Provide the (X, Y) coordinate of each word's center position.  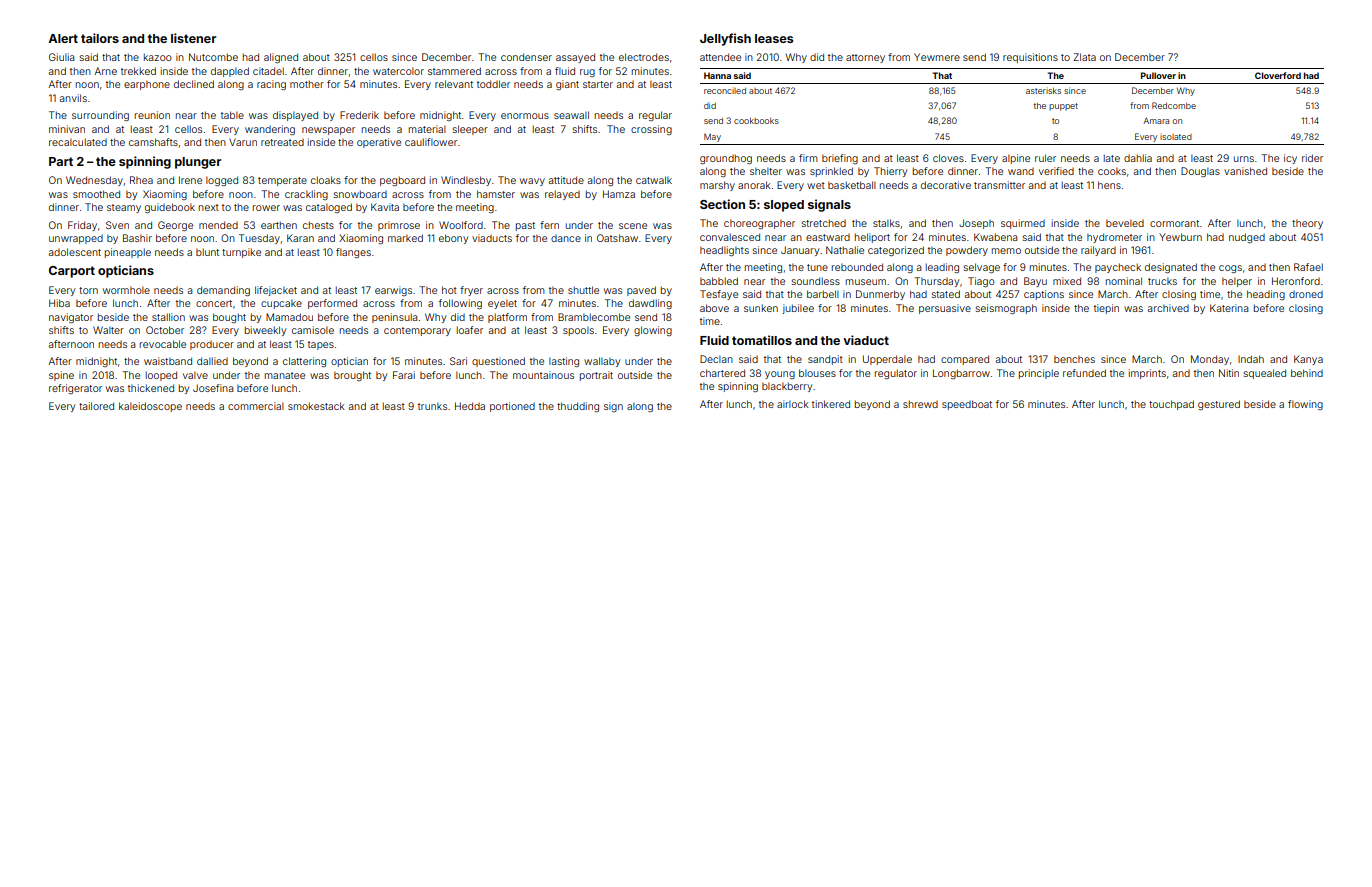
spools (578, 331)
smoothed (96, 194)
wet (816, 185)
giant (567, 85)
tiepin (1106, 309)
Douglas (1200, 172)
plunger (198, 163)
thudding (578, 407)
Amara (1156, 120)
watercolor (398, 71)
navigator (71, 318)
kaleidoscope (150, 407)
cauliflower (431, 142)
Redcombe (1174, 105)
